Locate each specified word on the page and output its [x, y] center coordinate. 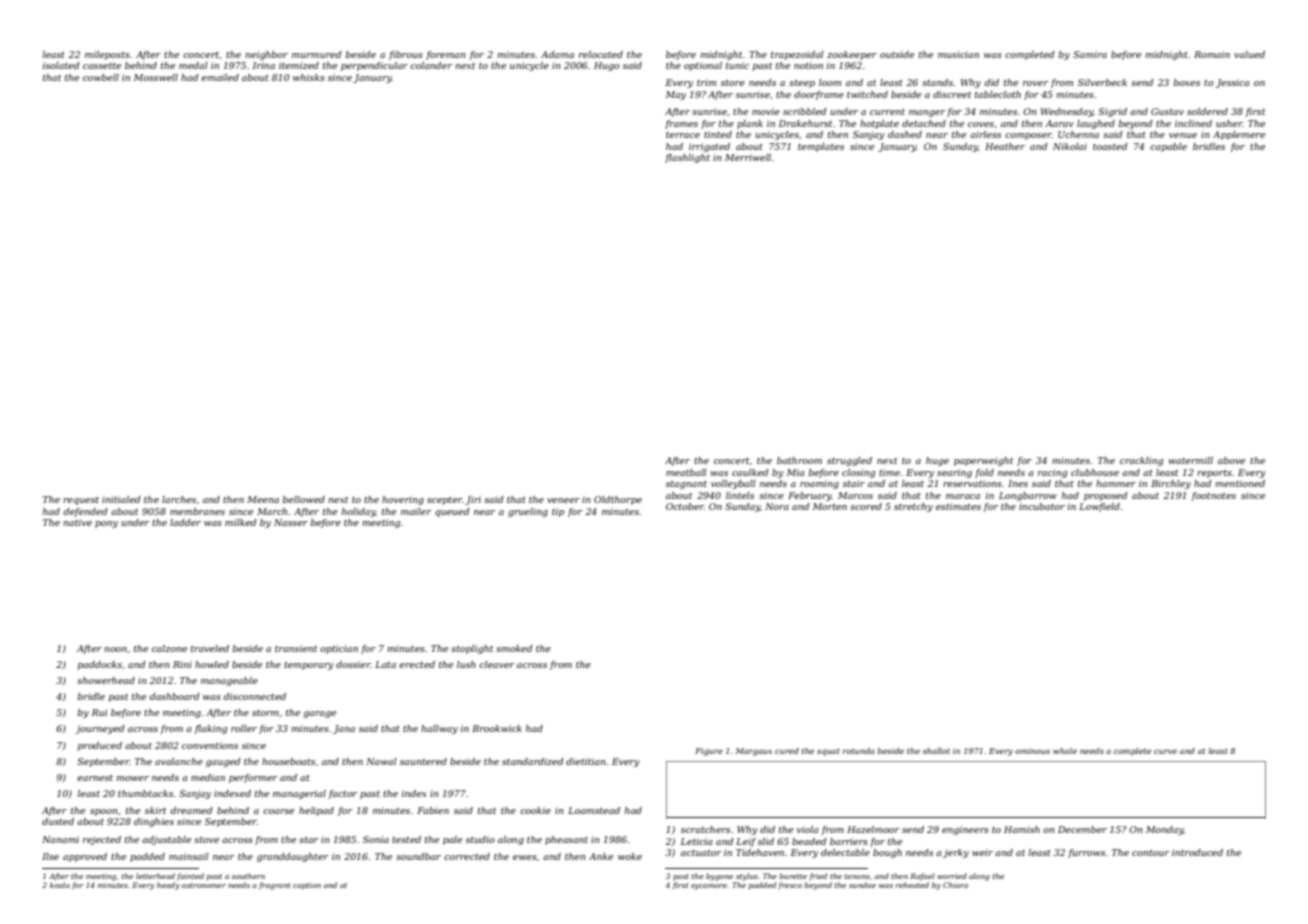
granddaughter [292, 857]
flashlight [687, 158]
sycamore [709, 887]
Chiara [955, 885]
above [1231, 460]
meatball [686, 472]
